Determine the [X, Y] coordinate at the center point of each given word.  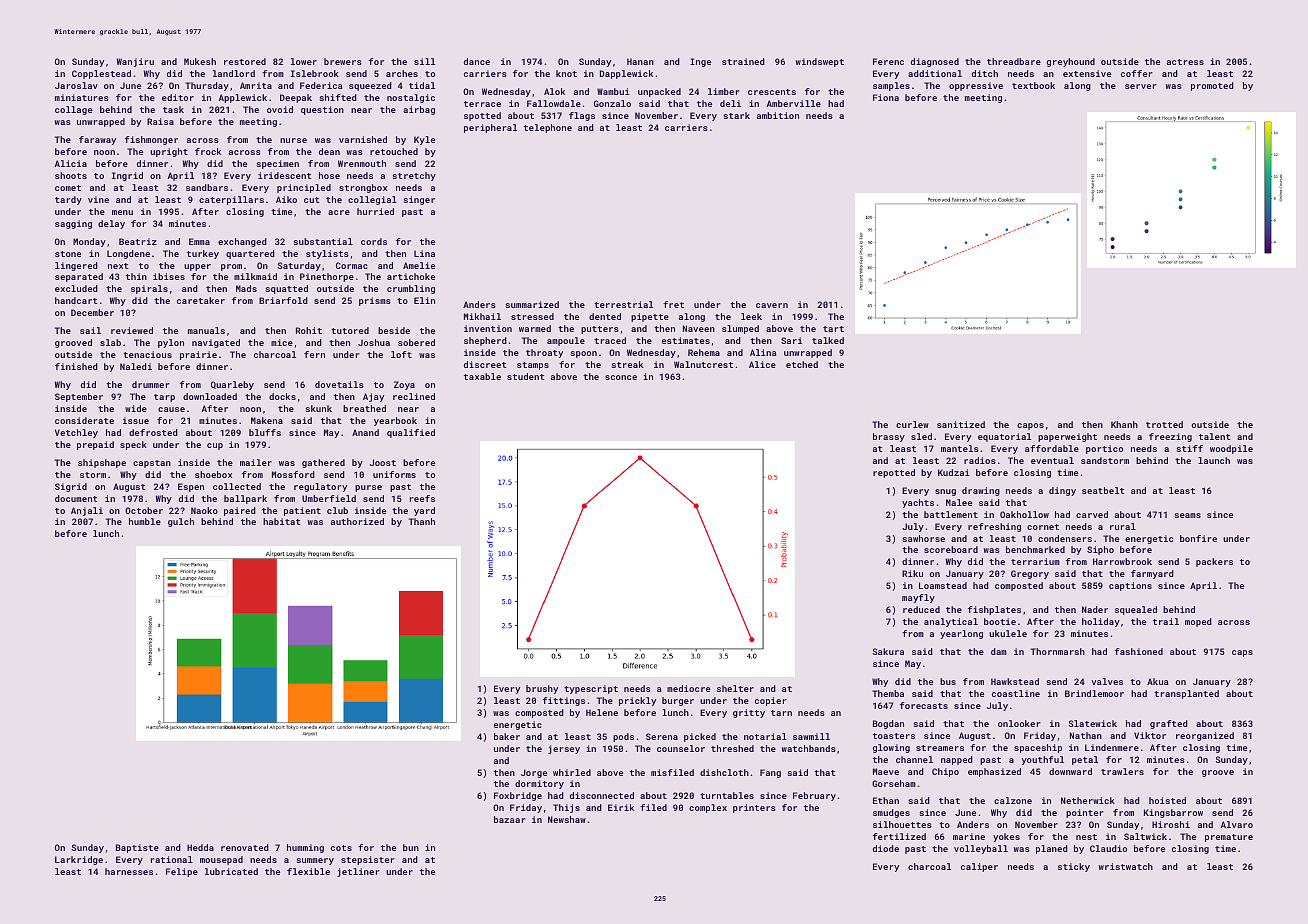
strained [743, 61]
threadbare [1014, 61]
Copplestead [101, 74]
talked [828, 340]
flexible [308, 871]
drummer [151, 384]
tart [833, 329]
